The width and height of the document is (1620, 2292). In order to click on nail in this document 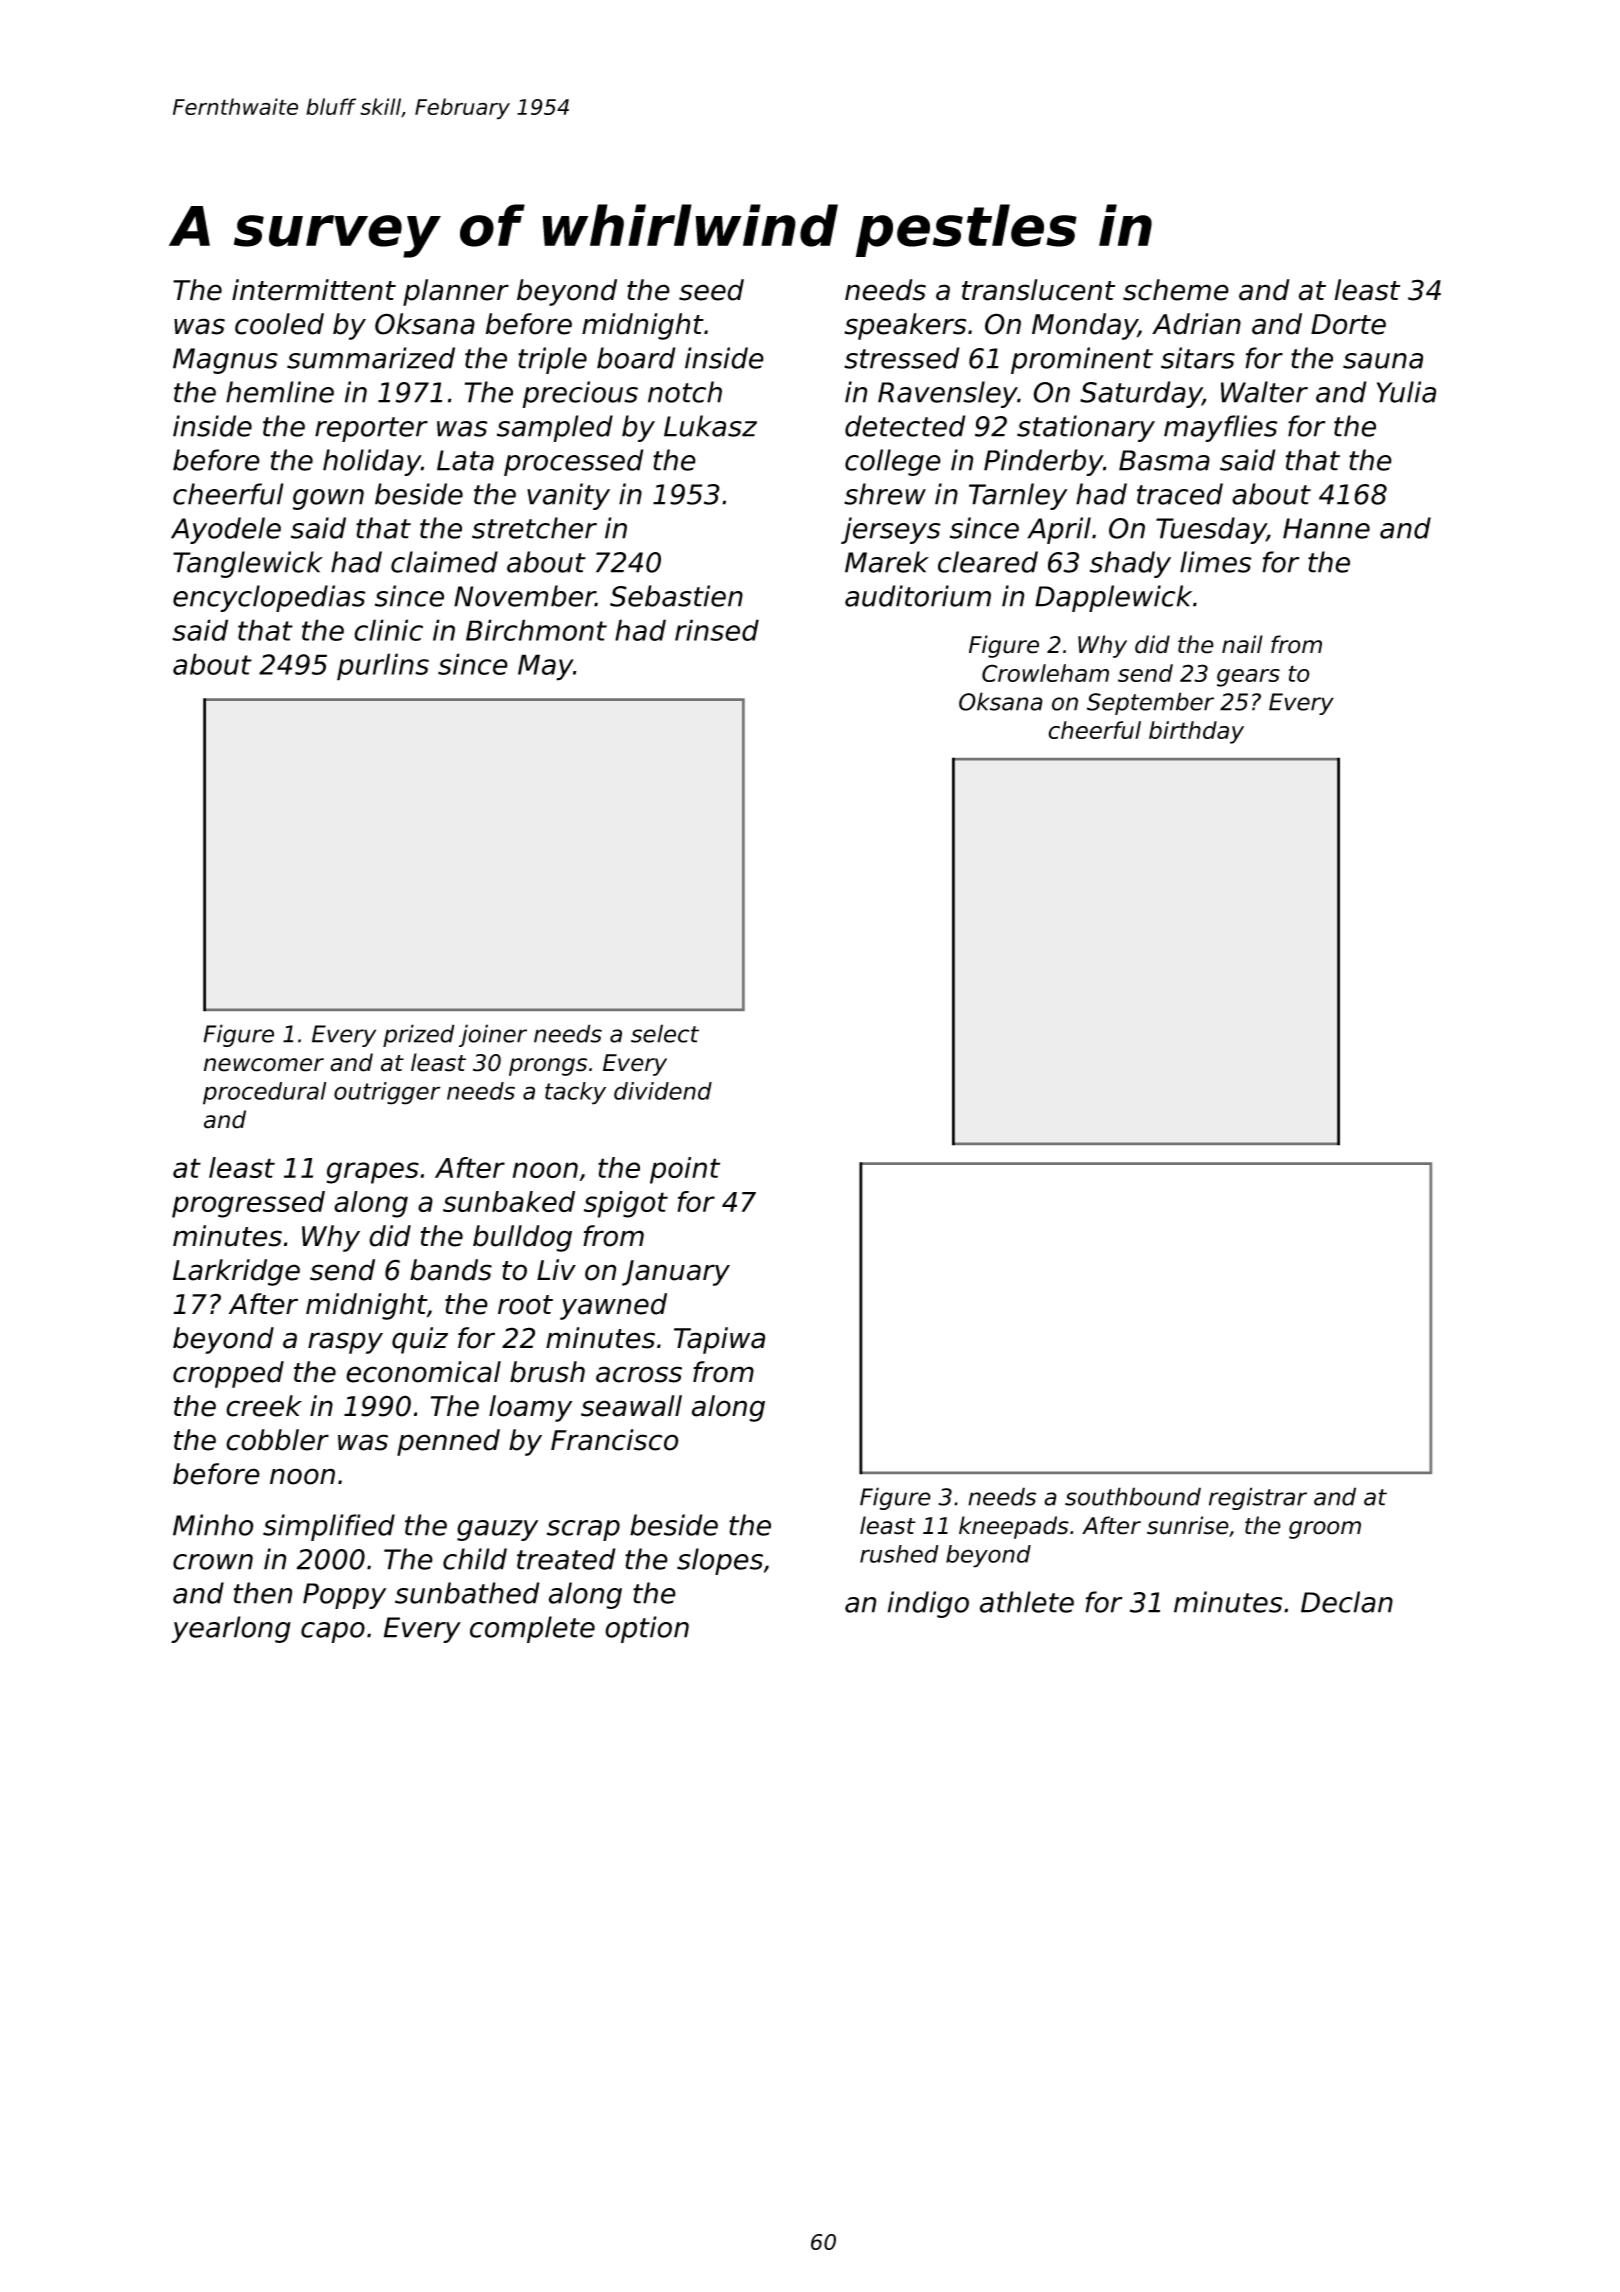, I will do `click(1242, 644)`.
